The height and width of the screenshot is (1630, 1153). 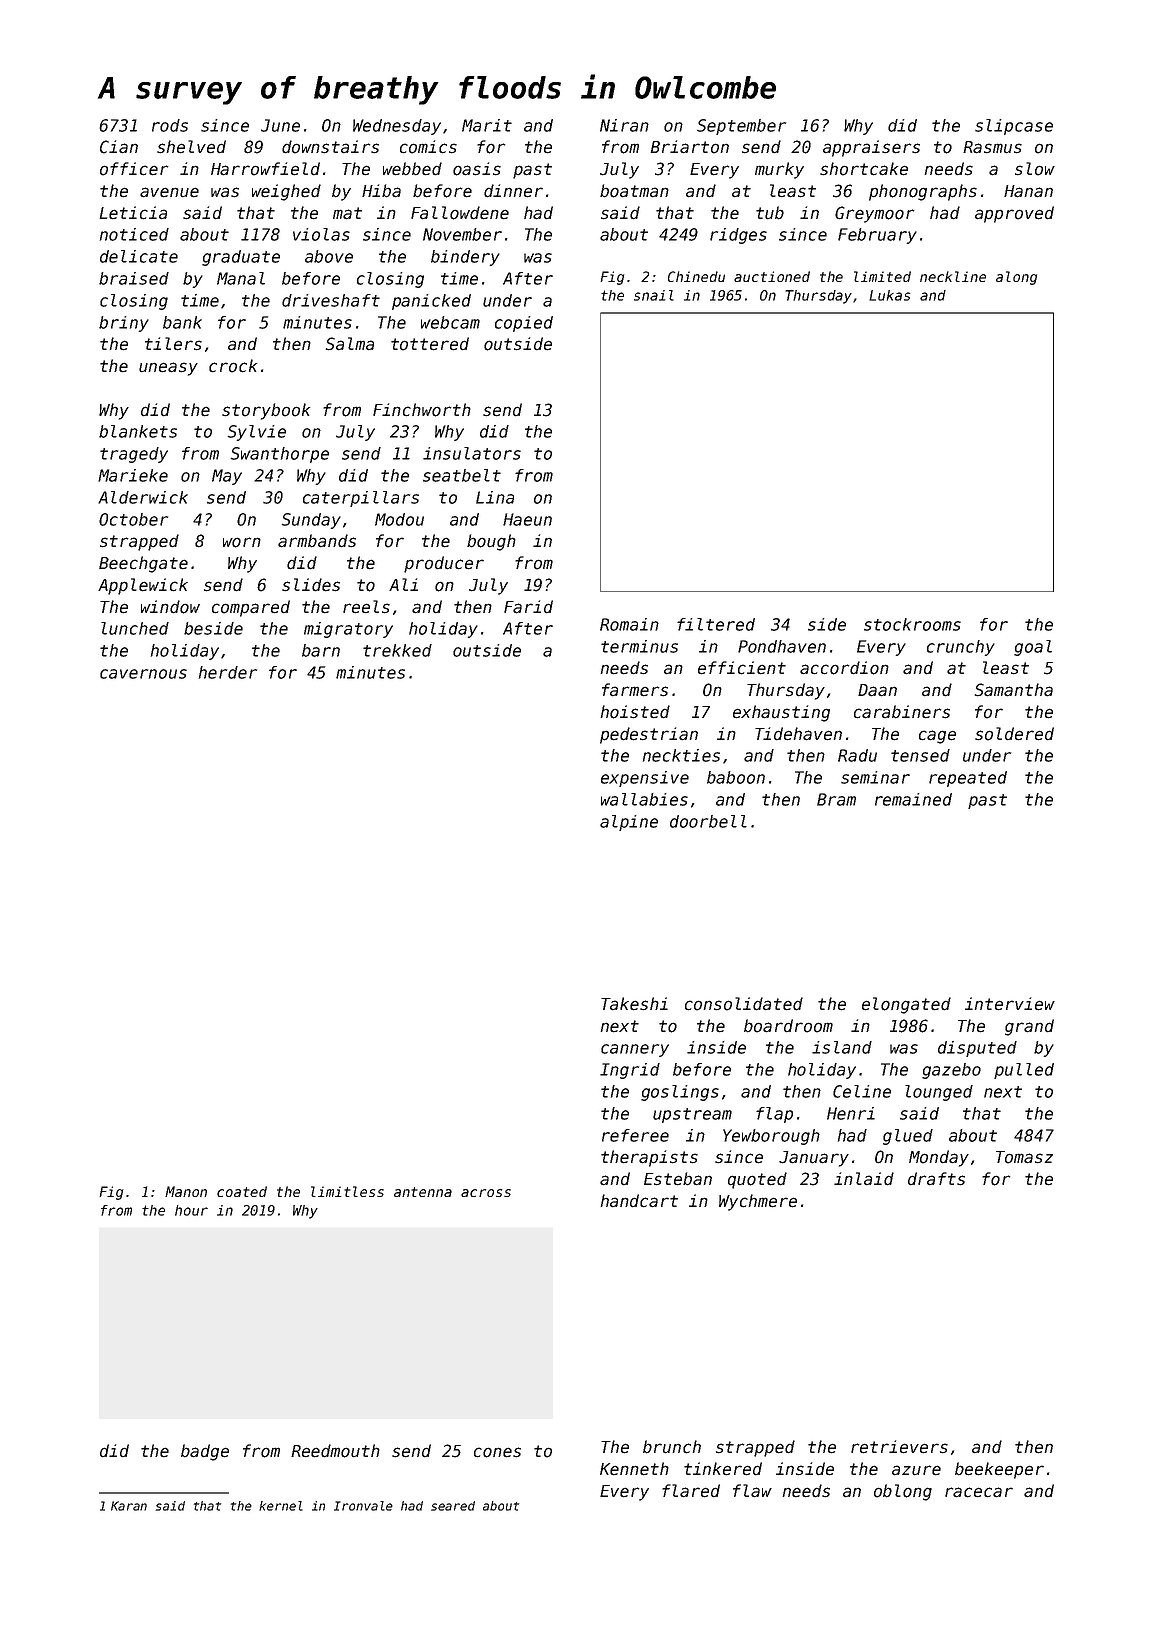 I want to click on June, so click(x=280, y=125).
